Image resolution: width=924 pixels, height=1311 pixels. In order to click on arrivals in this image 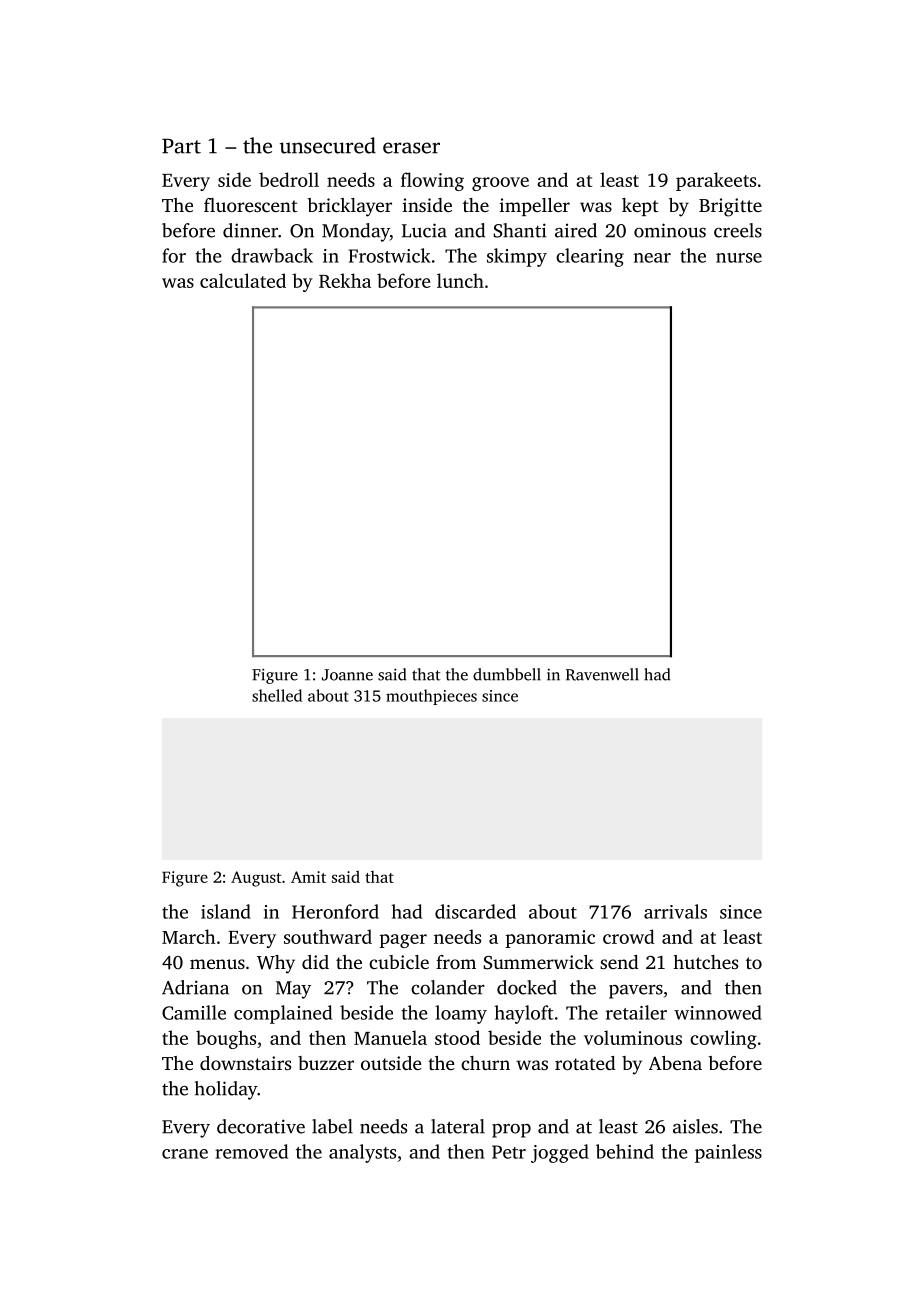, I will do `click(675, 911)`.
